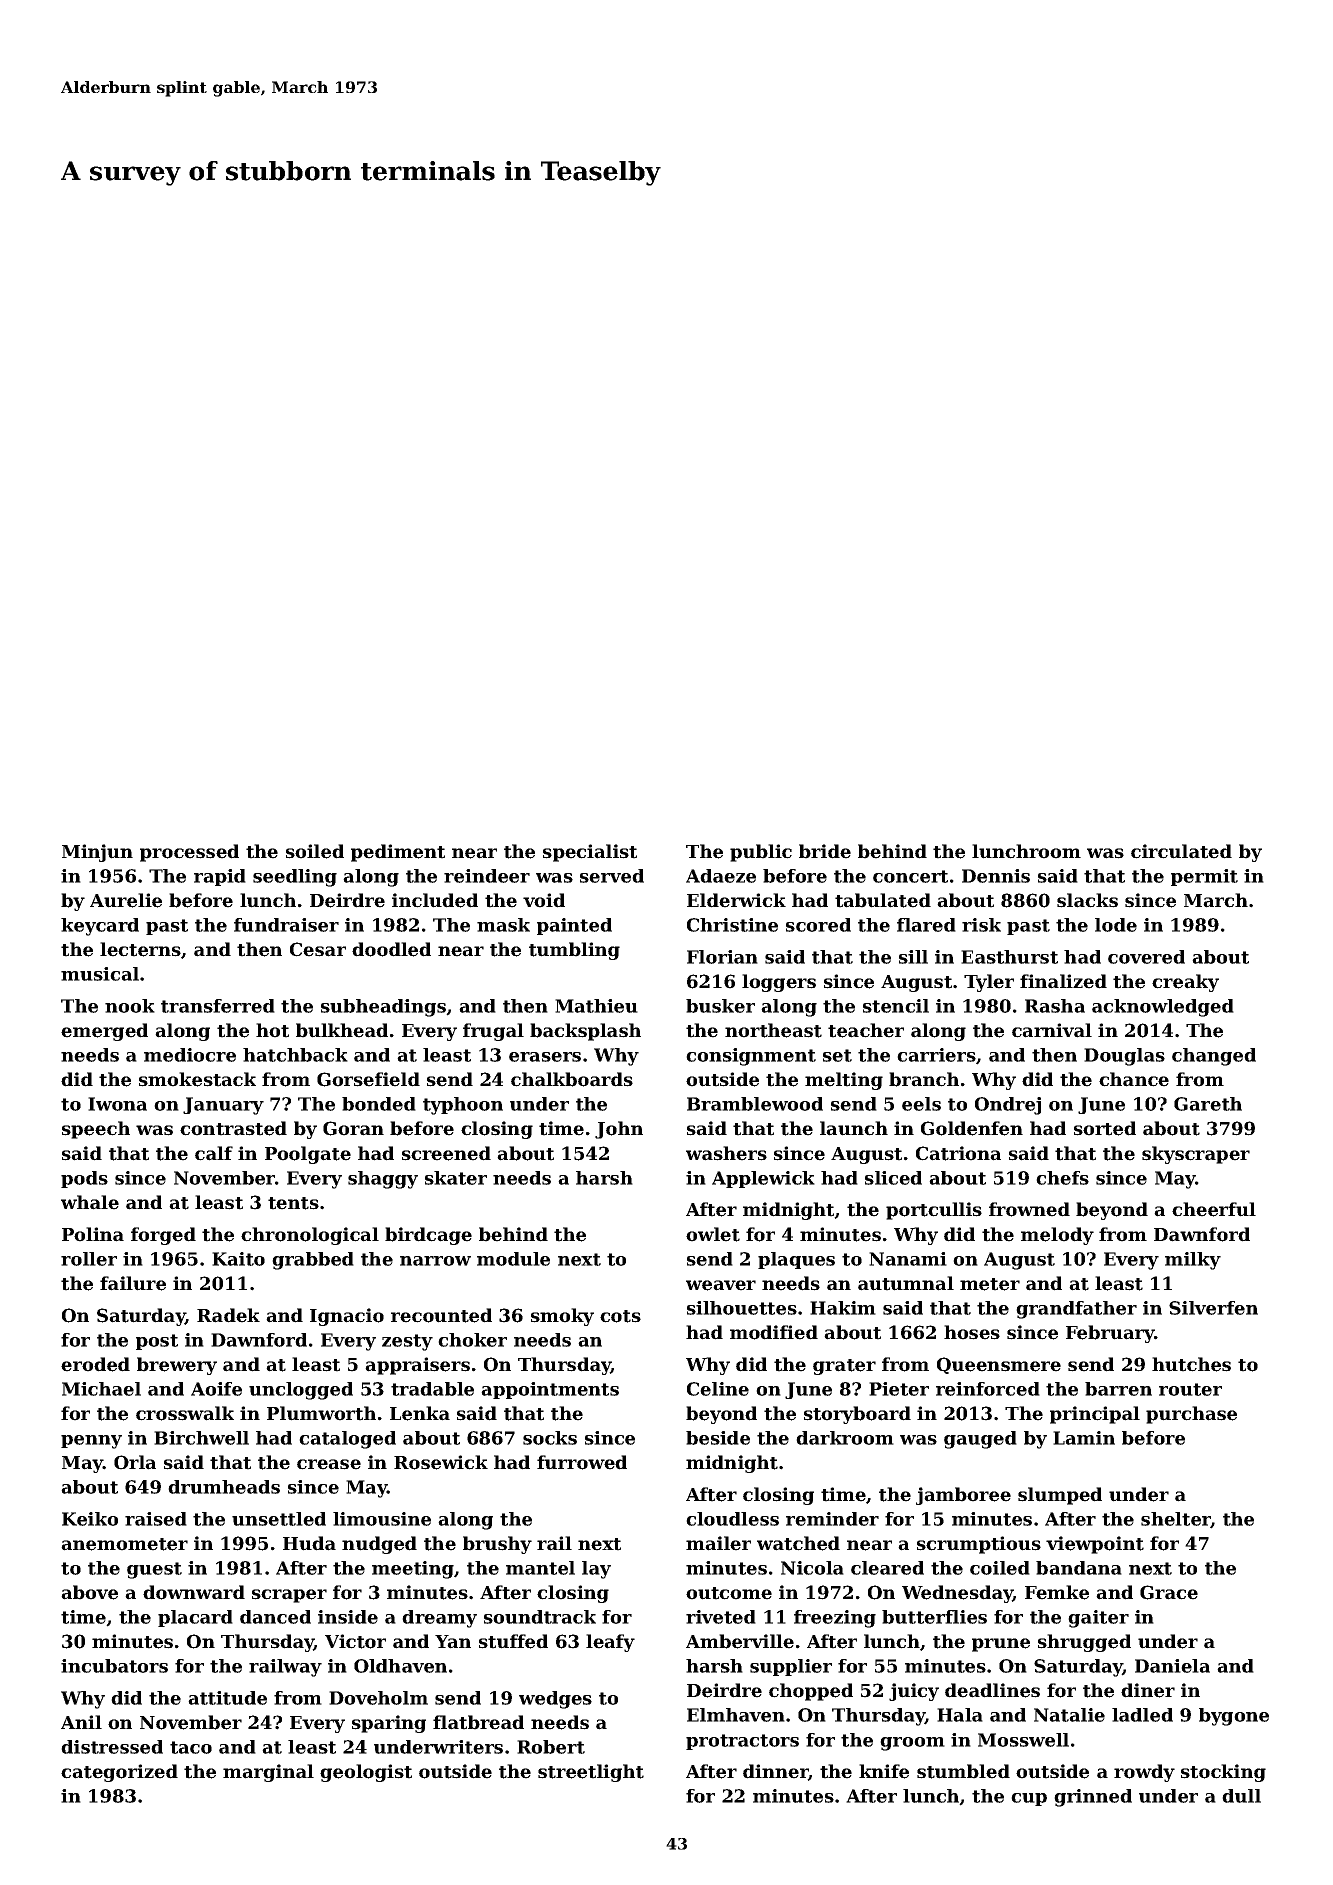 Image resolution: width=1333 pixels, height=1885 pixels. I want to click on reminder, so click(832, 1519).
